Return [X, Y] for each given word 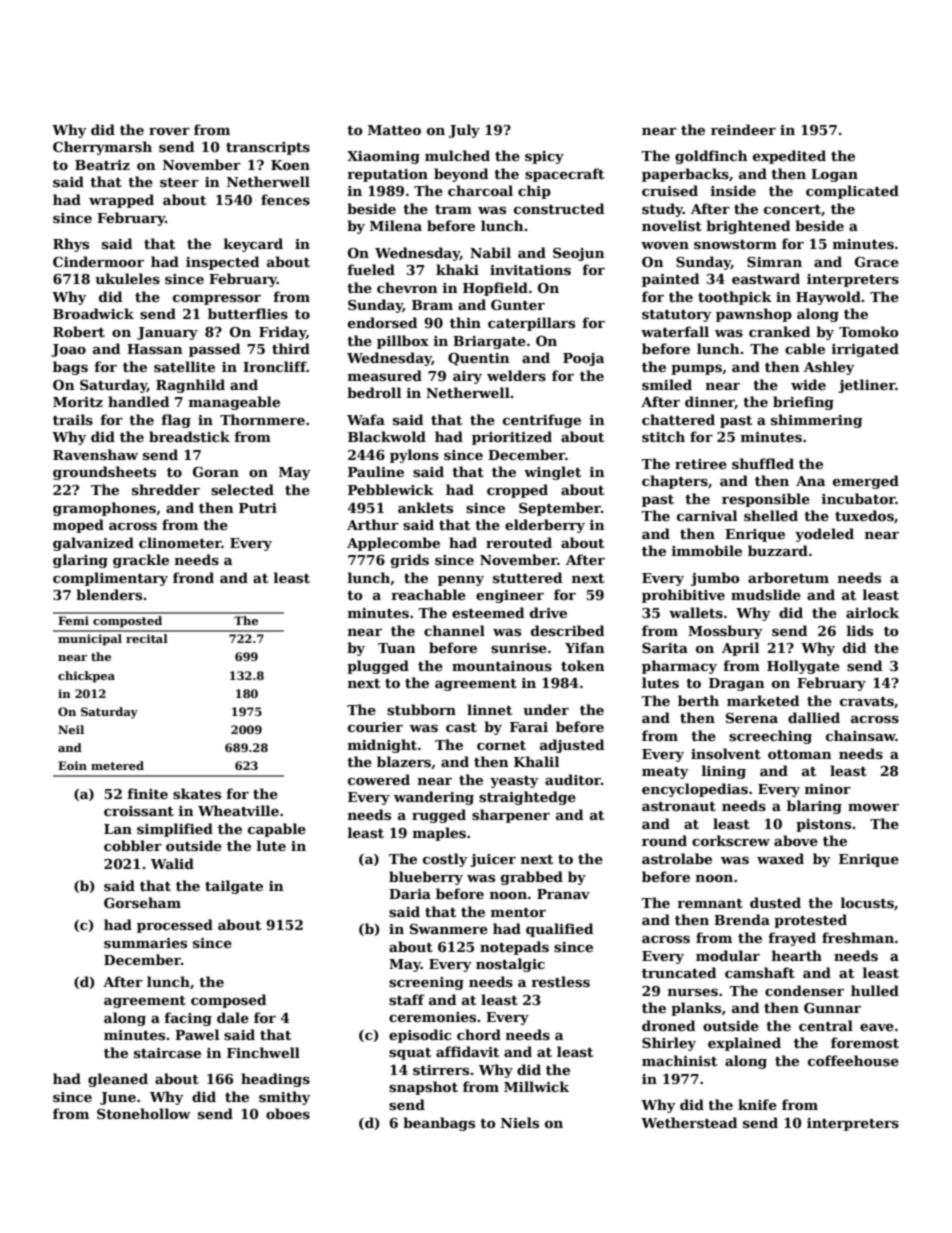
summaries [145, 943]
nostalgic [510, 965]
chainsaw [861, 735]
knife [757, 1104]
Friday [282, 333]
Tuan [397, 648]
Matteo [394, 130]
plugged [378, 667]
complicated [852, 192]
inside [733, 190]
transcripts [268, 148]
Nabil [490, 252]
